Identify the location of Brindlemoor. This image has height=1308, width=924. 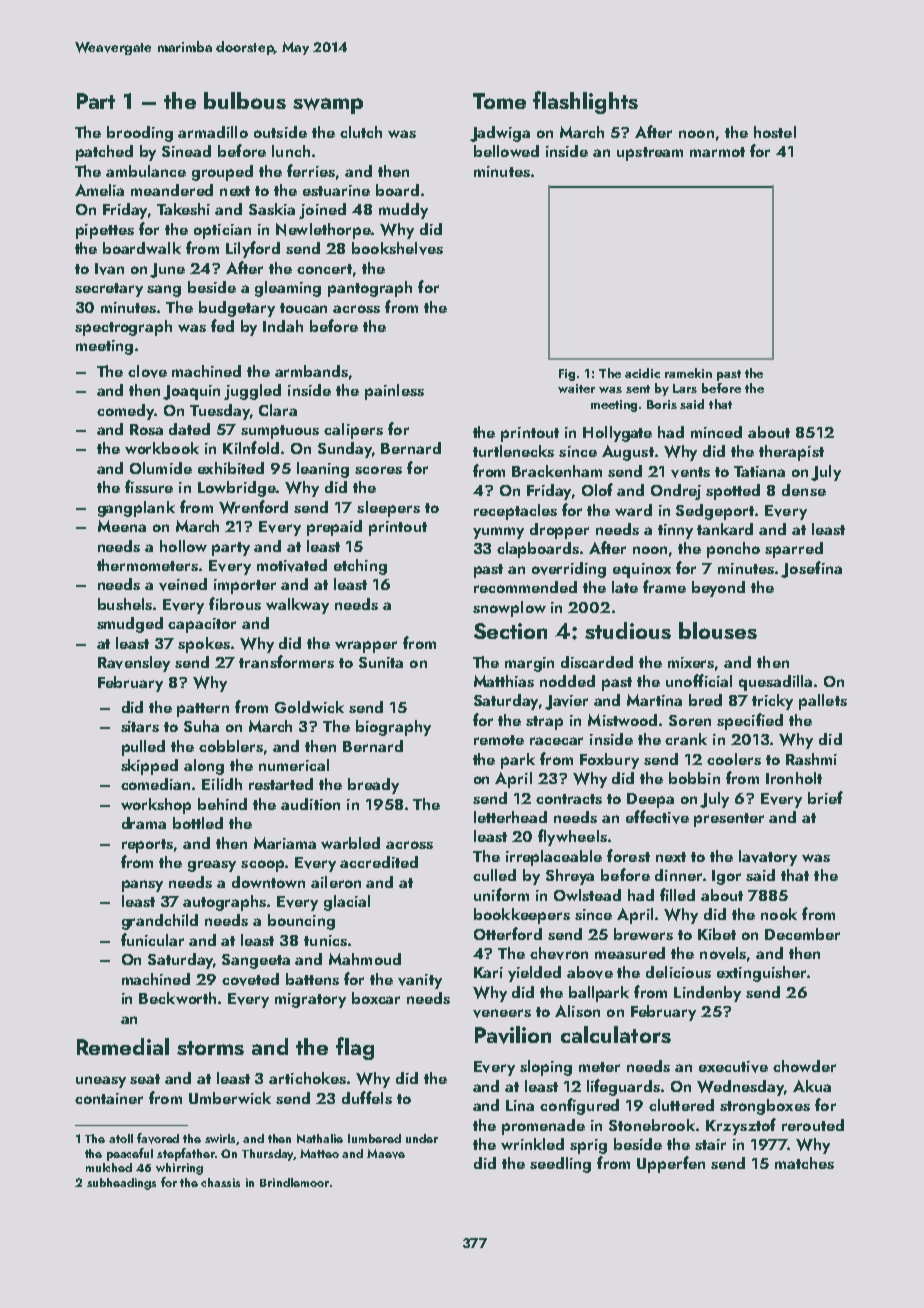
(294, 1182).
